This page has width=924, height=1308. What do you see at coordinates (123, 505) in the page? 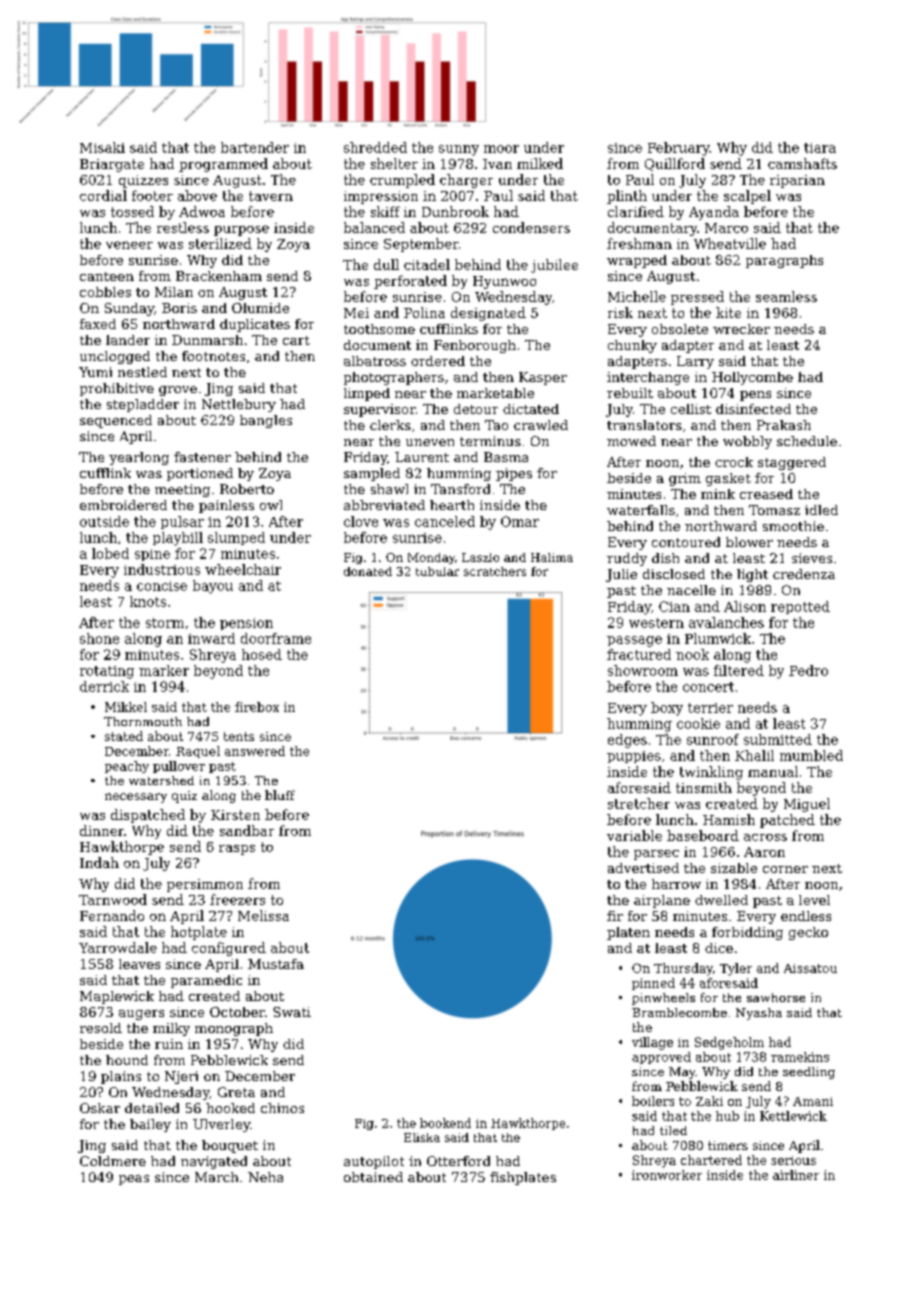
I see `embroidered` at bounding box center [123, 505].
